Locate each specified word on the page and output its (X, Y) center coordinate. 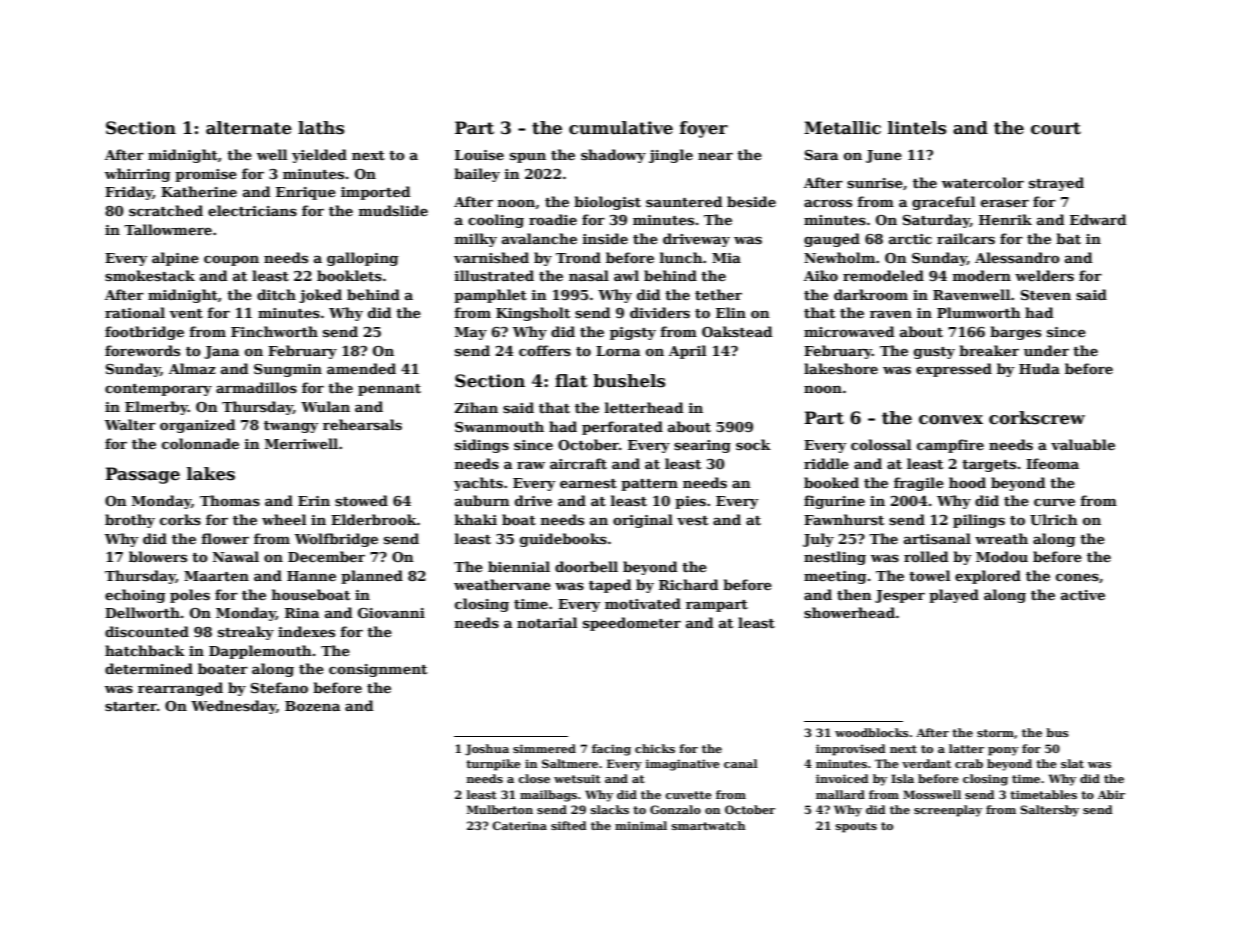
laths (321, 128)
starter (131, 706)
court (1056, 128)
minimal (641, 825)
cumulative (621, 128)
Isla (902, 778)
